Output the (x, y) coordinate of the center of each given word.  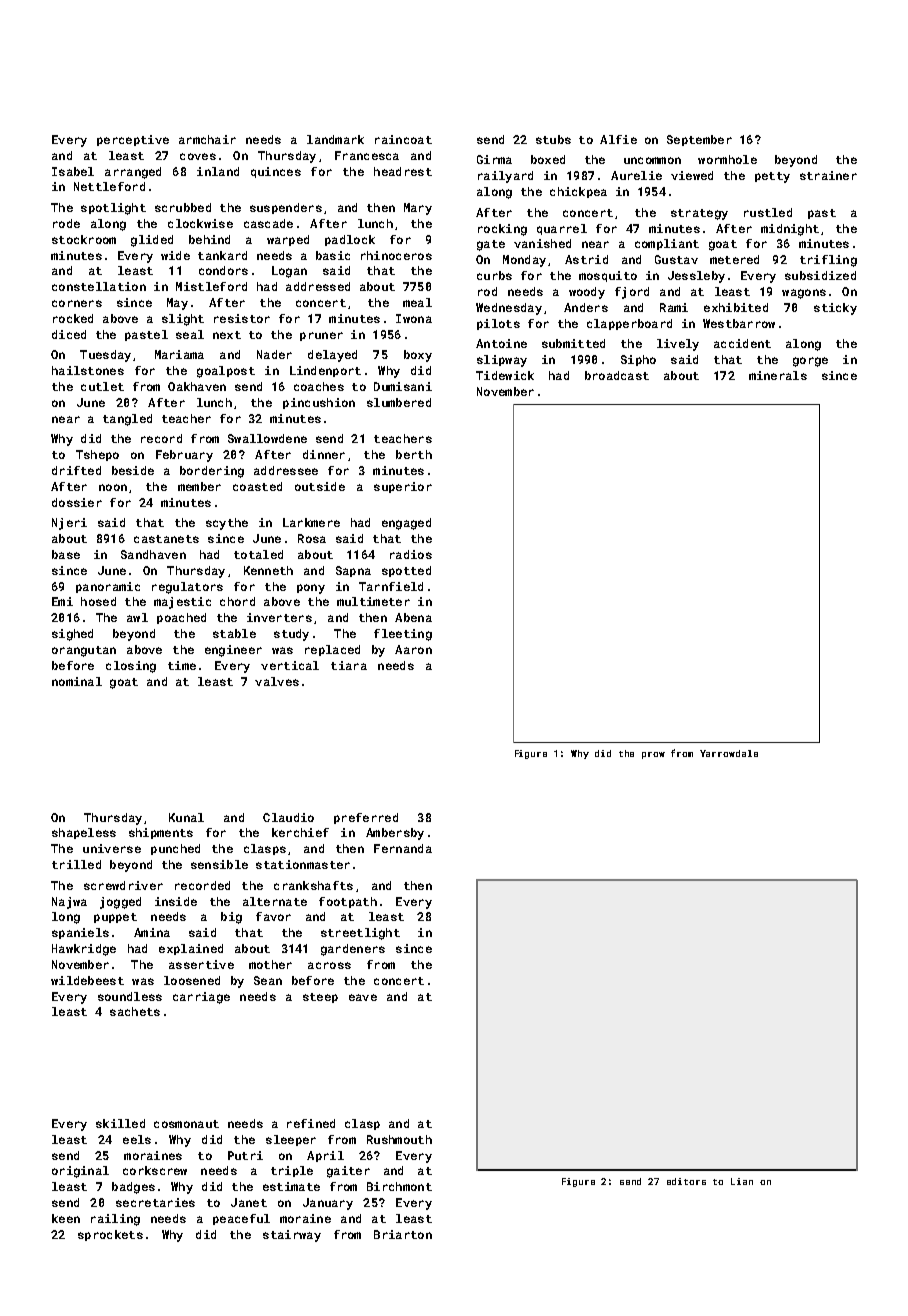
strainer (828, 175)
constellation (99, 286)
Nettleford (109, 186)
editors (686, 1181)
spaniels (80, 933)
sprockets (110, 1235)
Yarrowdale (729, 753)
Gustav (676, 259)
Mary (418, 209)
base (66, 554)
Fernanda (403, 848)
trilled (76, 864)
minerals (778, 375)
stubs (553, 139)
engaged (406, 524)
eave (363, 997)
